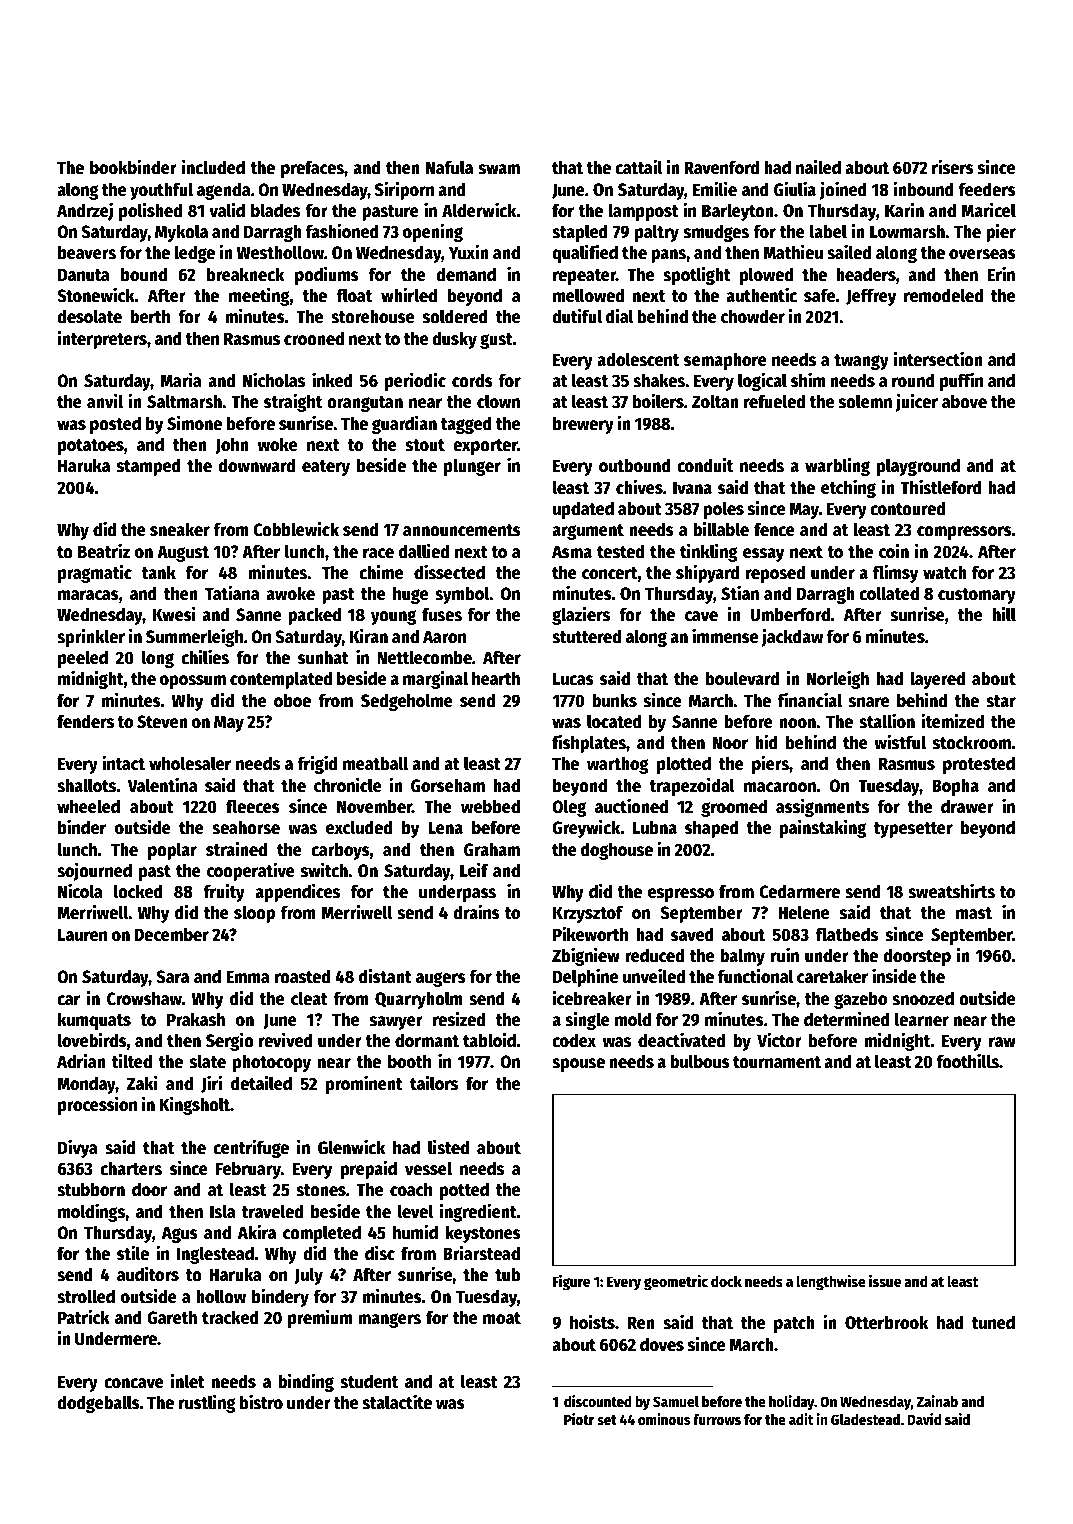 Image resolution: width=1073 pixels, height=1524 pixels. I want to click on included, so click(213, 167).
